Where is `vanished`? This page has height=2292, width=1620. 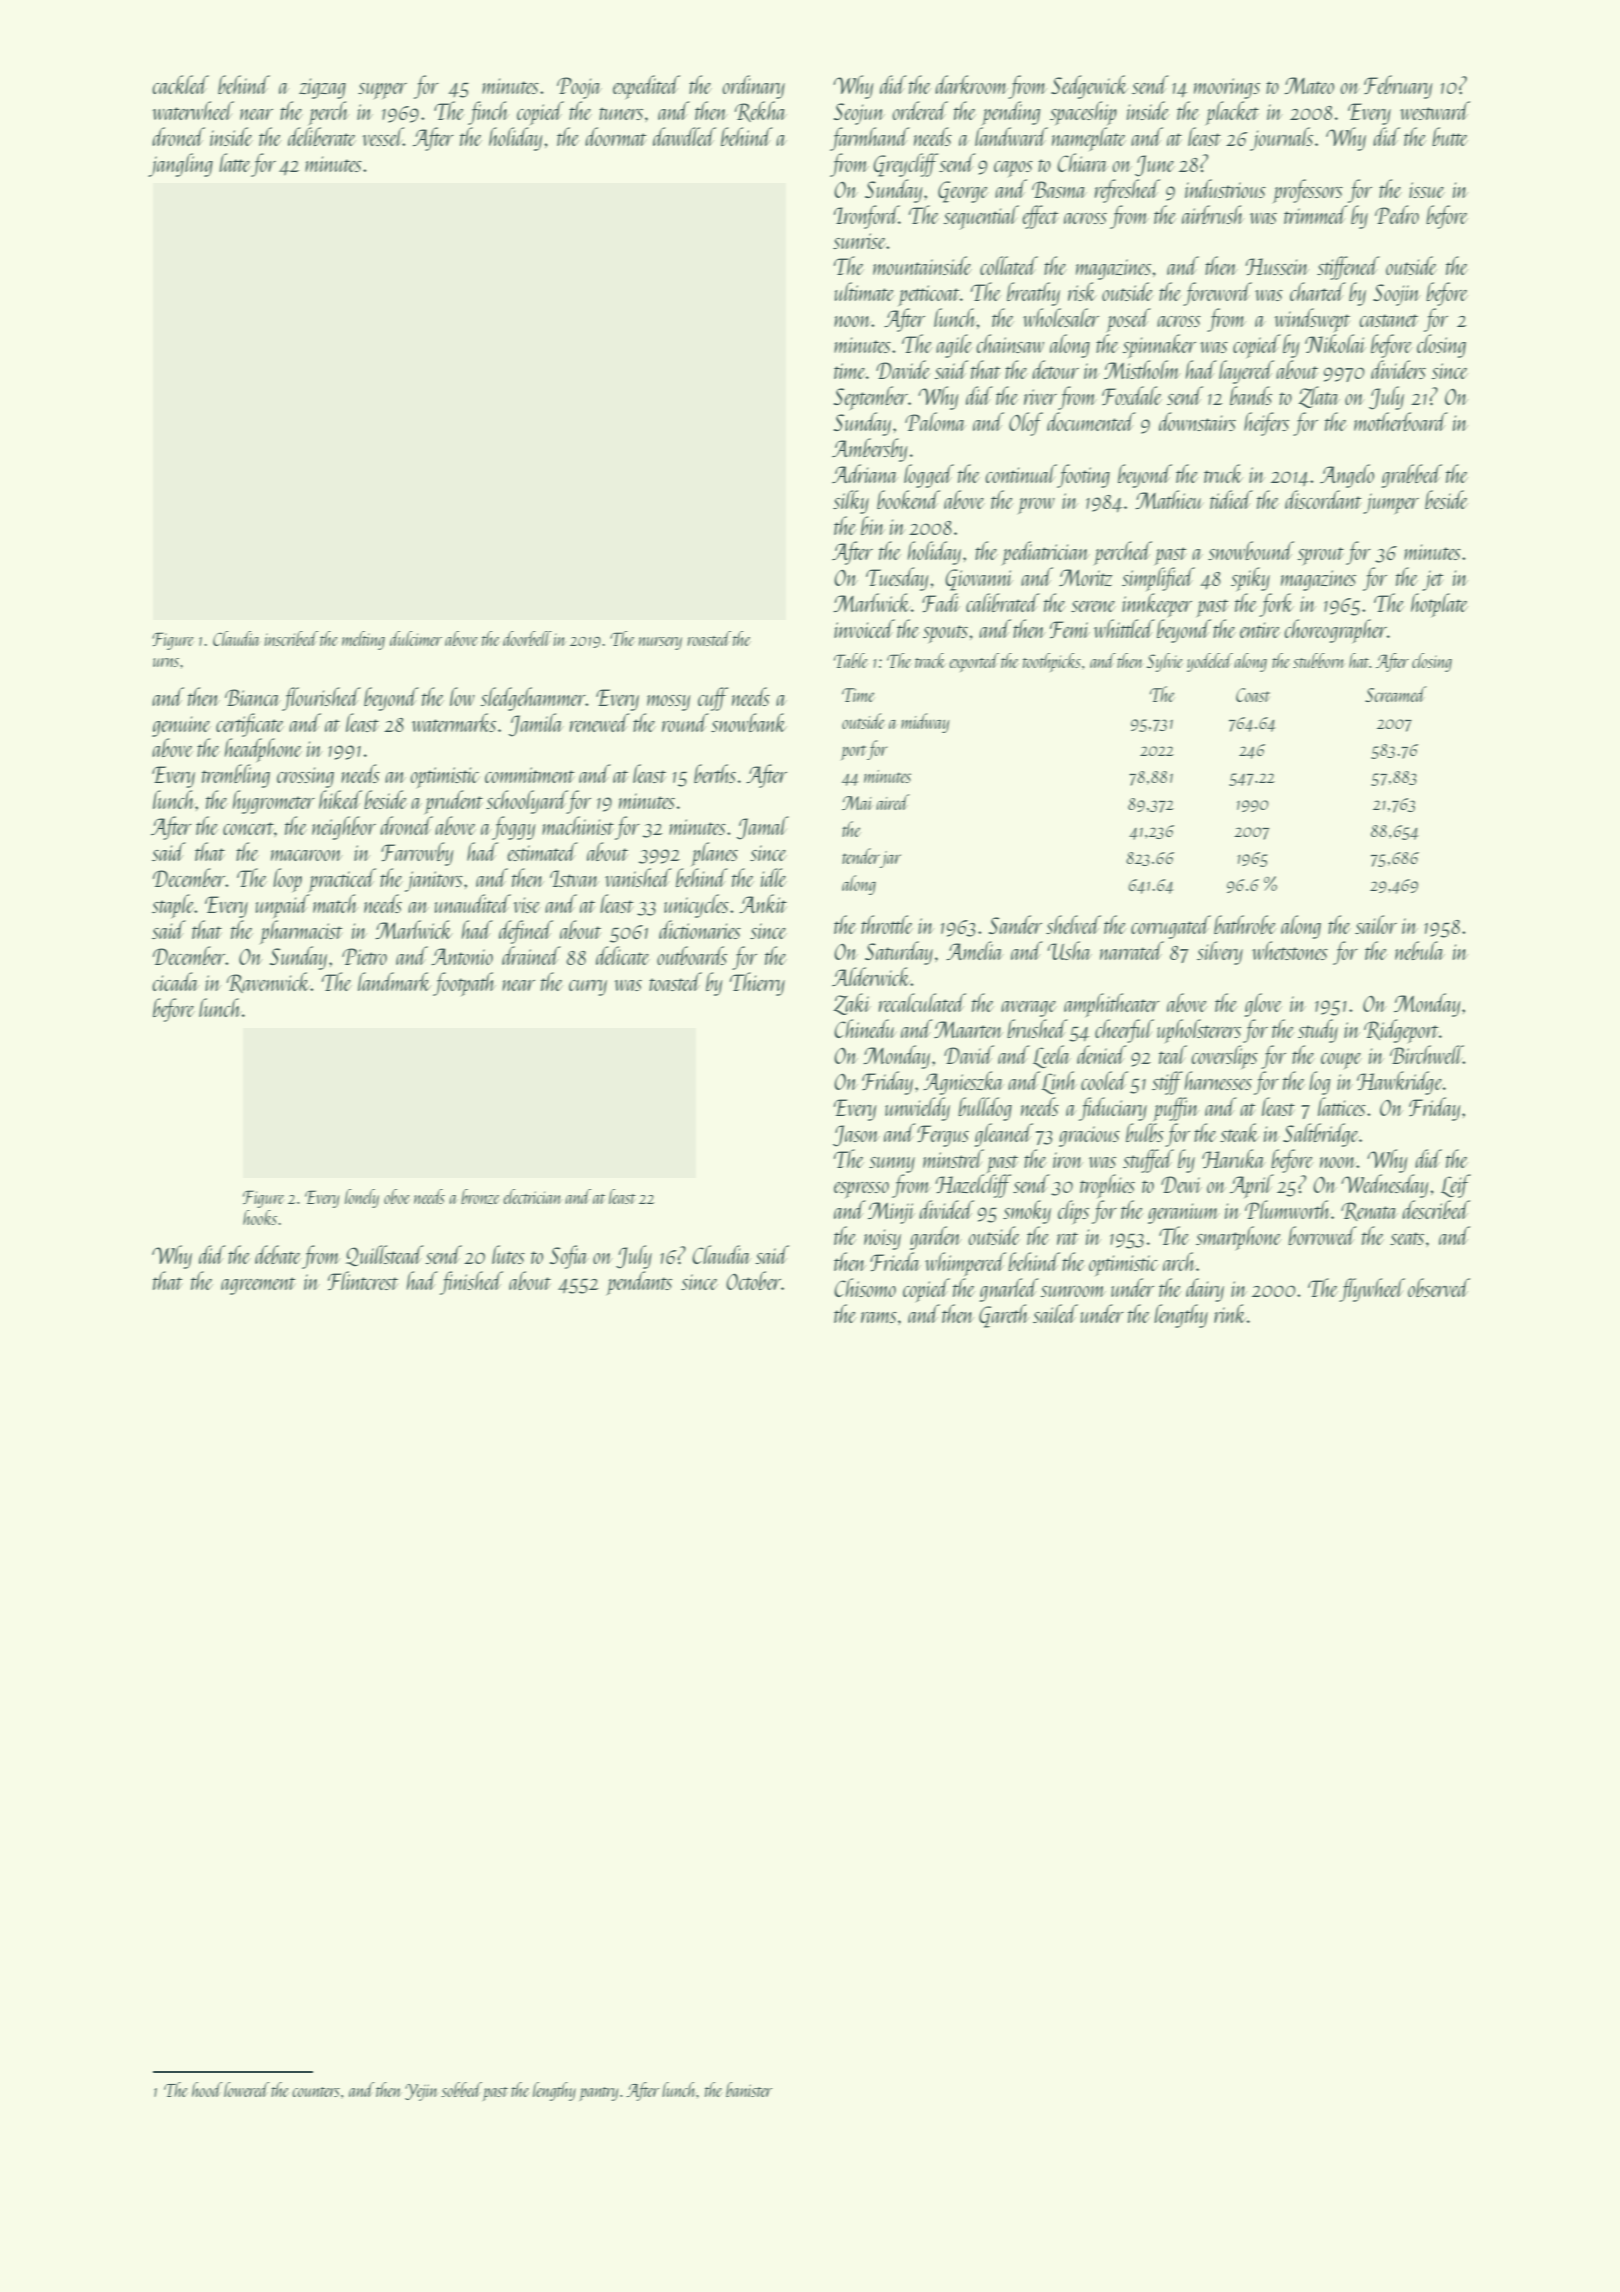
vanished is located at coordinates (638, 877).
